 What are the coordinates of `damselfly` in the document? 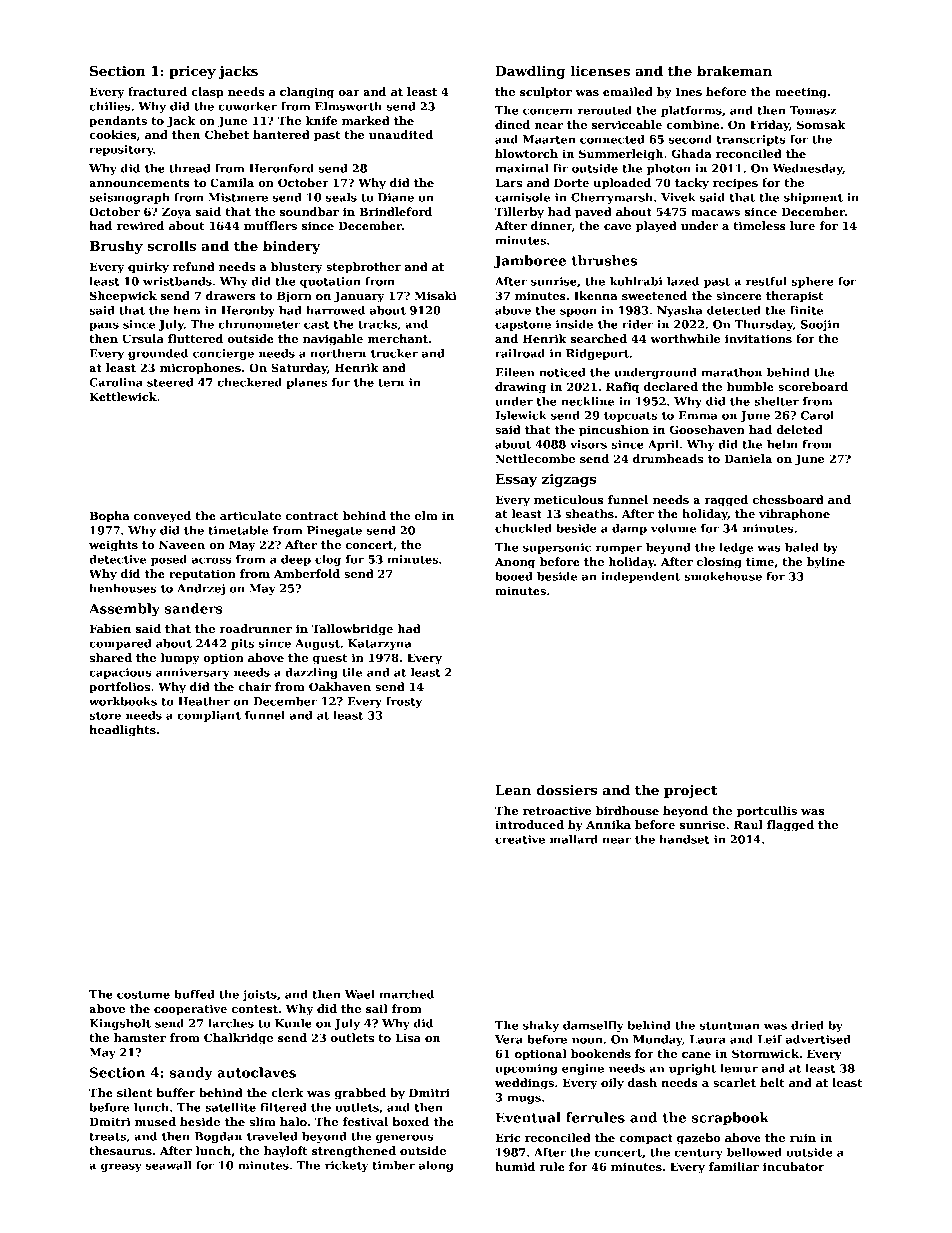 It's located at (593, 1026).
